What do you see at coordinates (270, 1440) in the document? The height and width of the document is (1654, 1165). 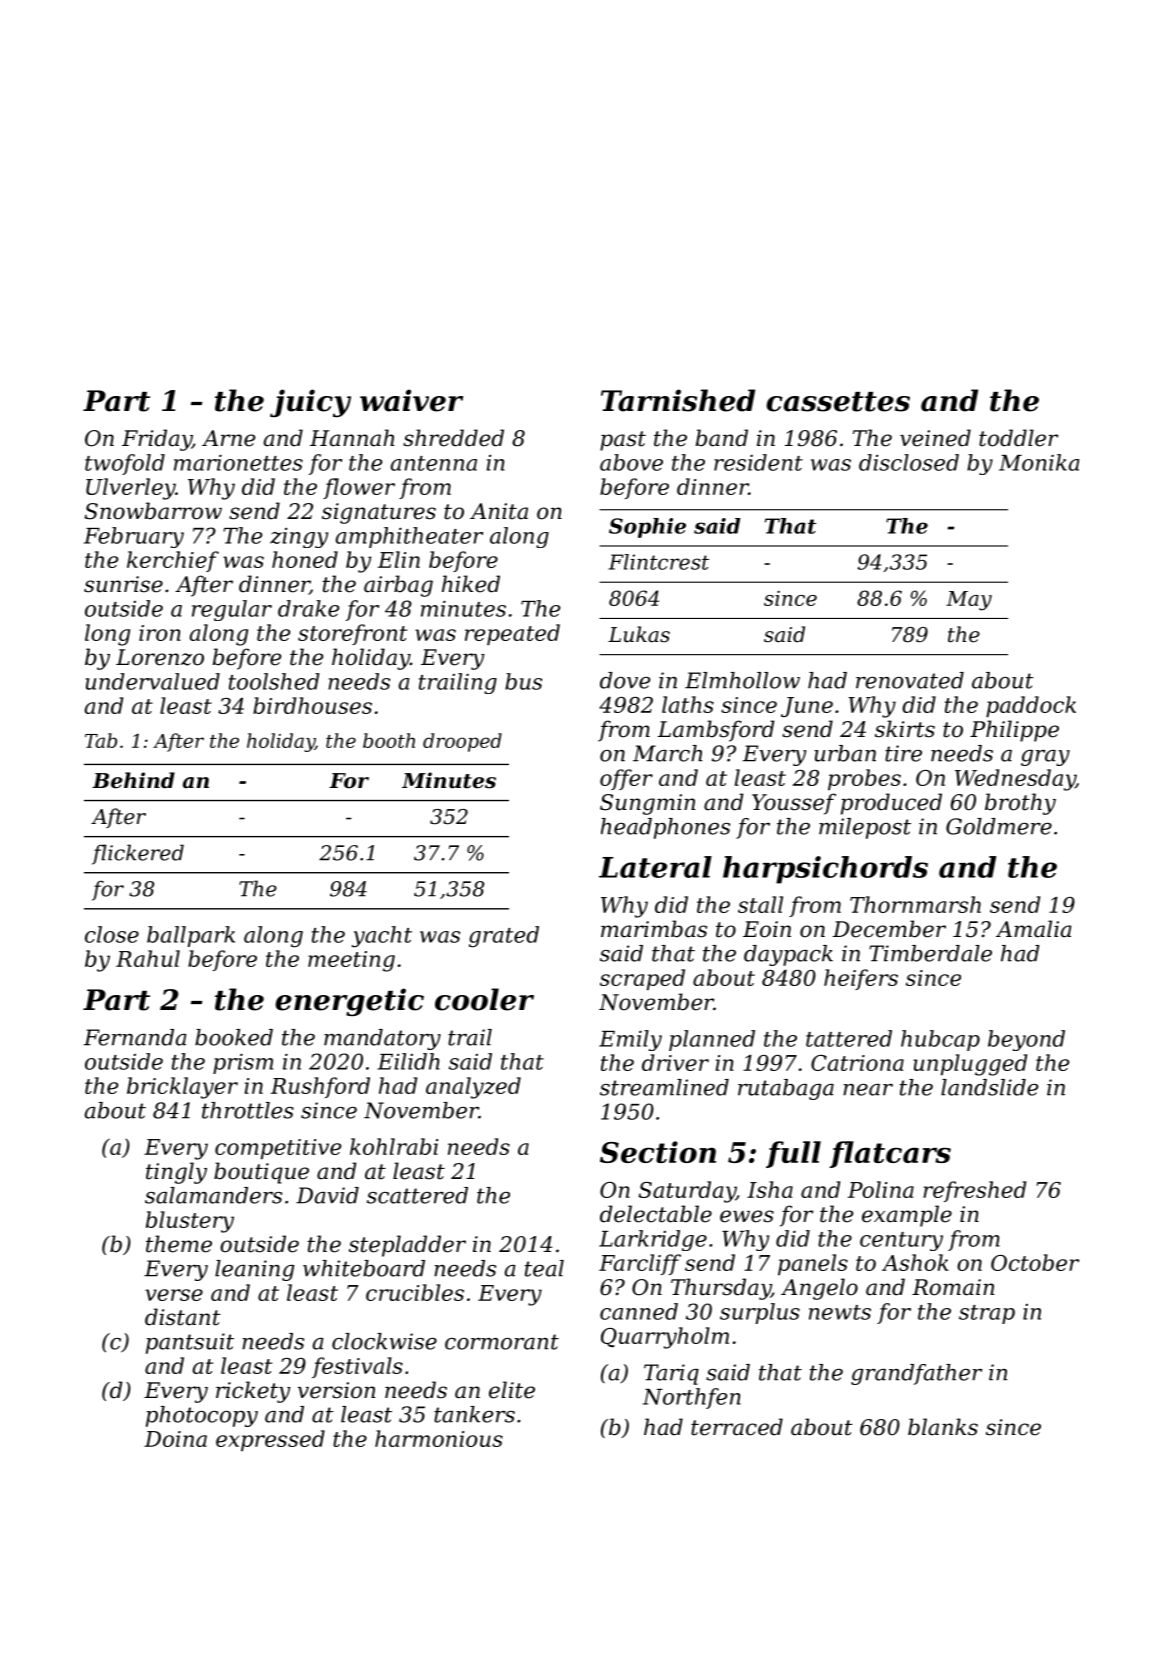 I see `expressed` at bounding box center [270, 1440].
